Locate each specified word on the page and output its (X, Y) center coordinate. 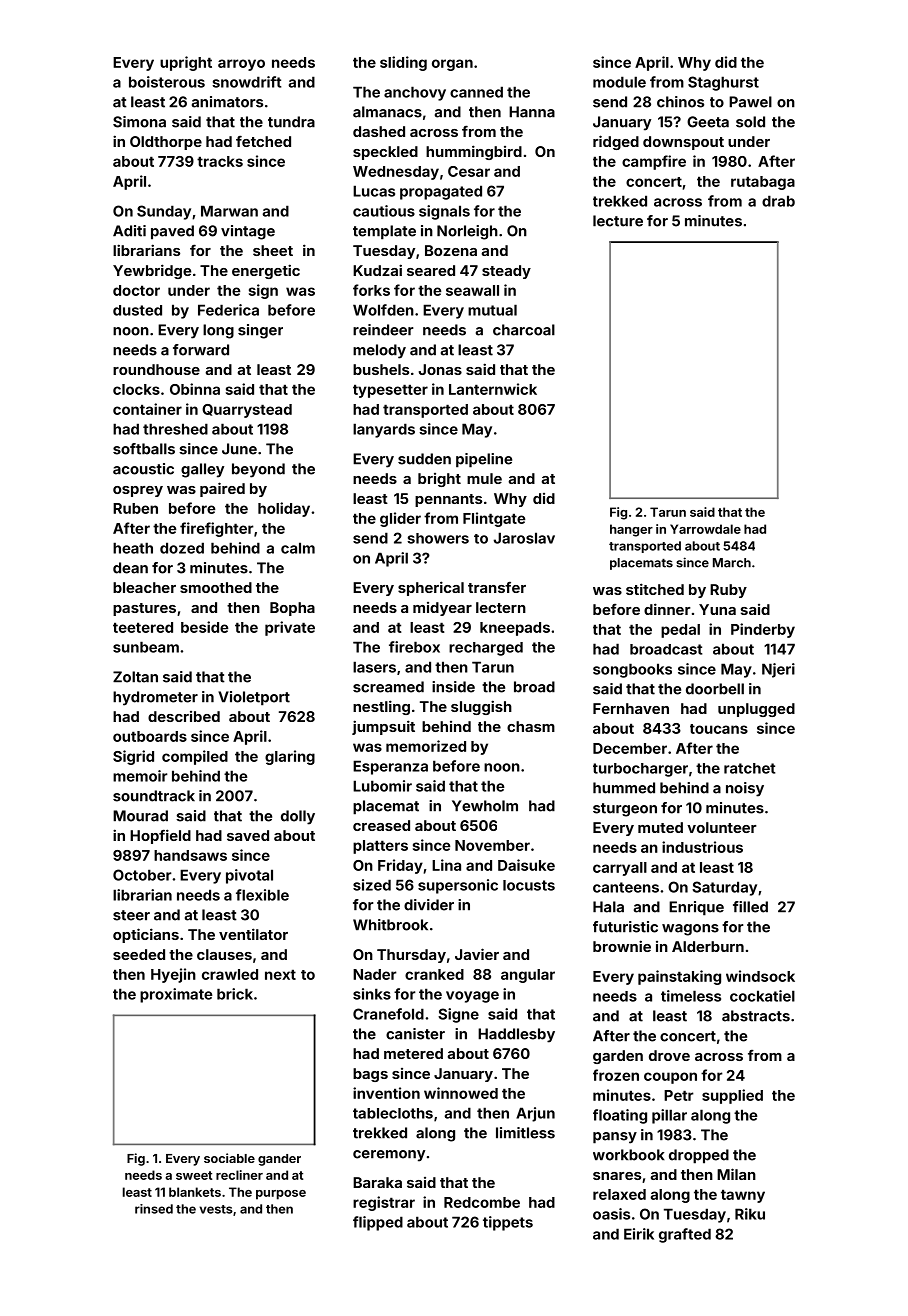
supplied (732, 1096)
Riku (750, 1214)
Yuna (717, 609)
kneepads (515, 629)
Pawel (750, 102)
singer (260, 331)
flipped (378, 1223)
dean (130, 568)
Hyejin (173, 975)
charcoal (524, 330)
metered (413, 1053)
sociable (229, 1158)
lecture (618, 221)
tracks (220, 161)
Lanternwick (493, 389)
